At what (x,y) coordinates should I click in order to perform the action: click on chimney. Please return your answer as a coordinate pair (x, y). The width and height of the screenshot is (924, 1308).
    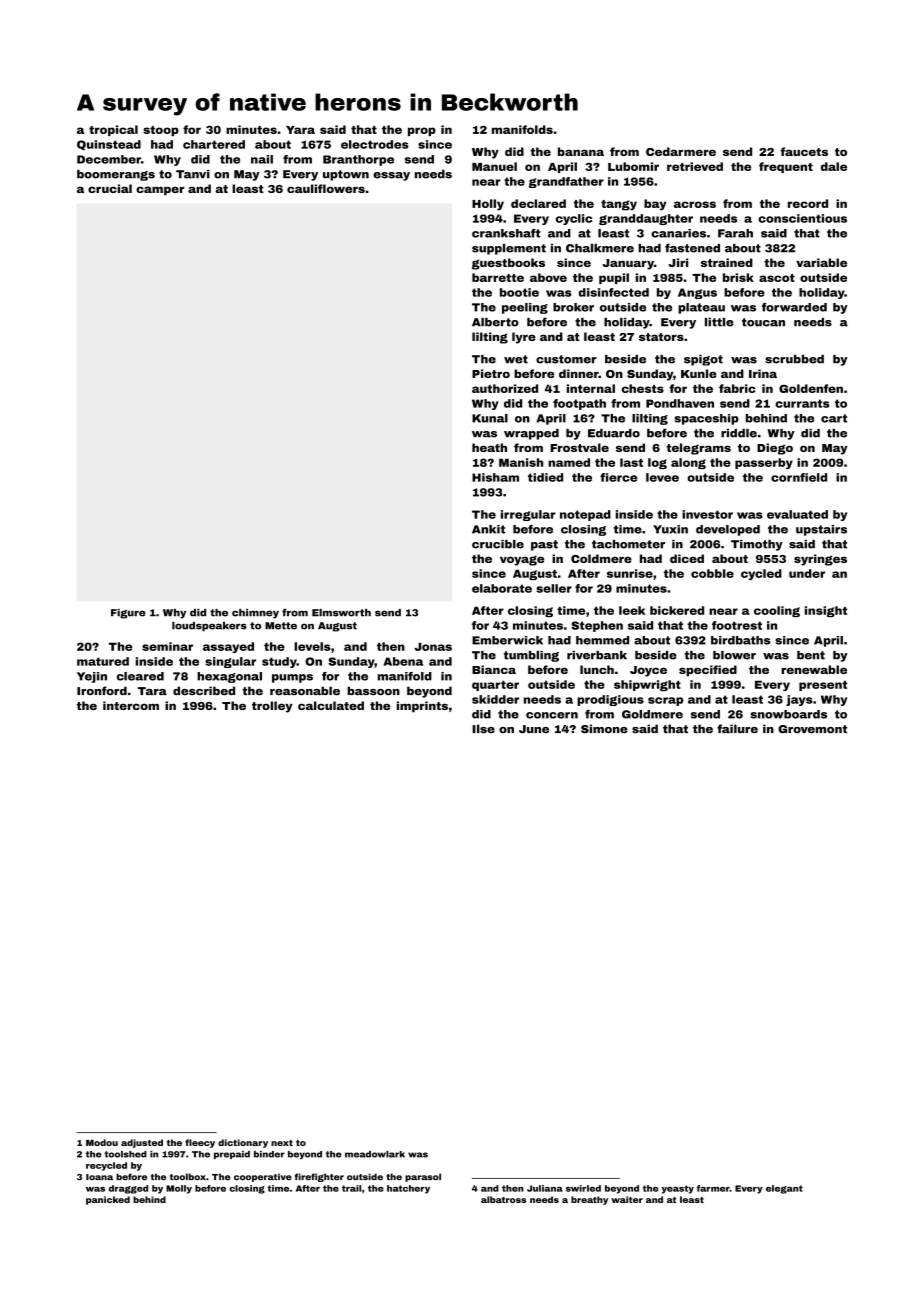
    Looking at the image, I should click on (255, 614).
